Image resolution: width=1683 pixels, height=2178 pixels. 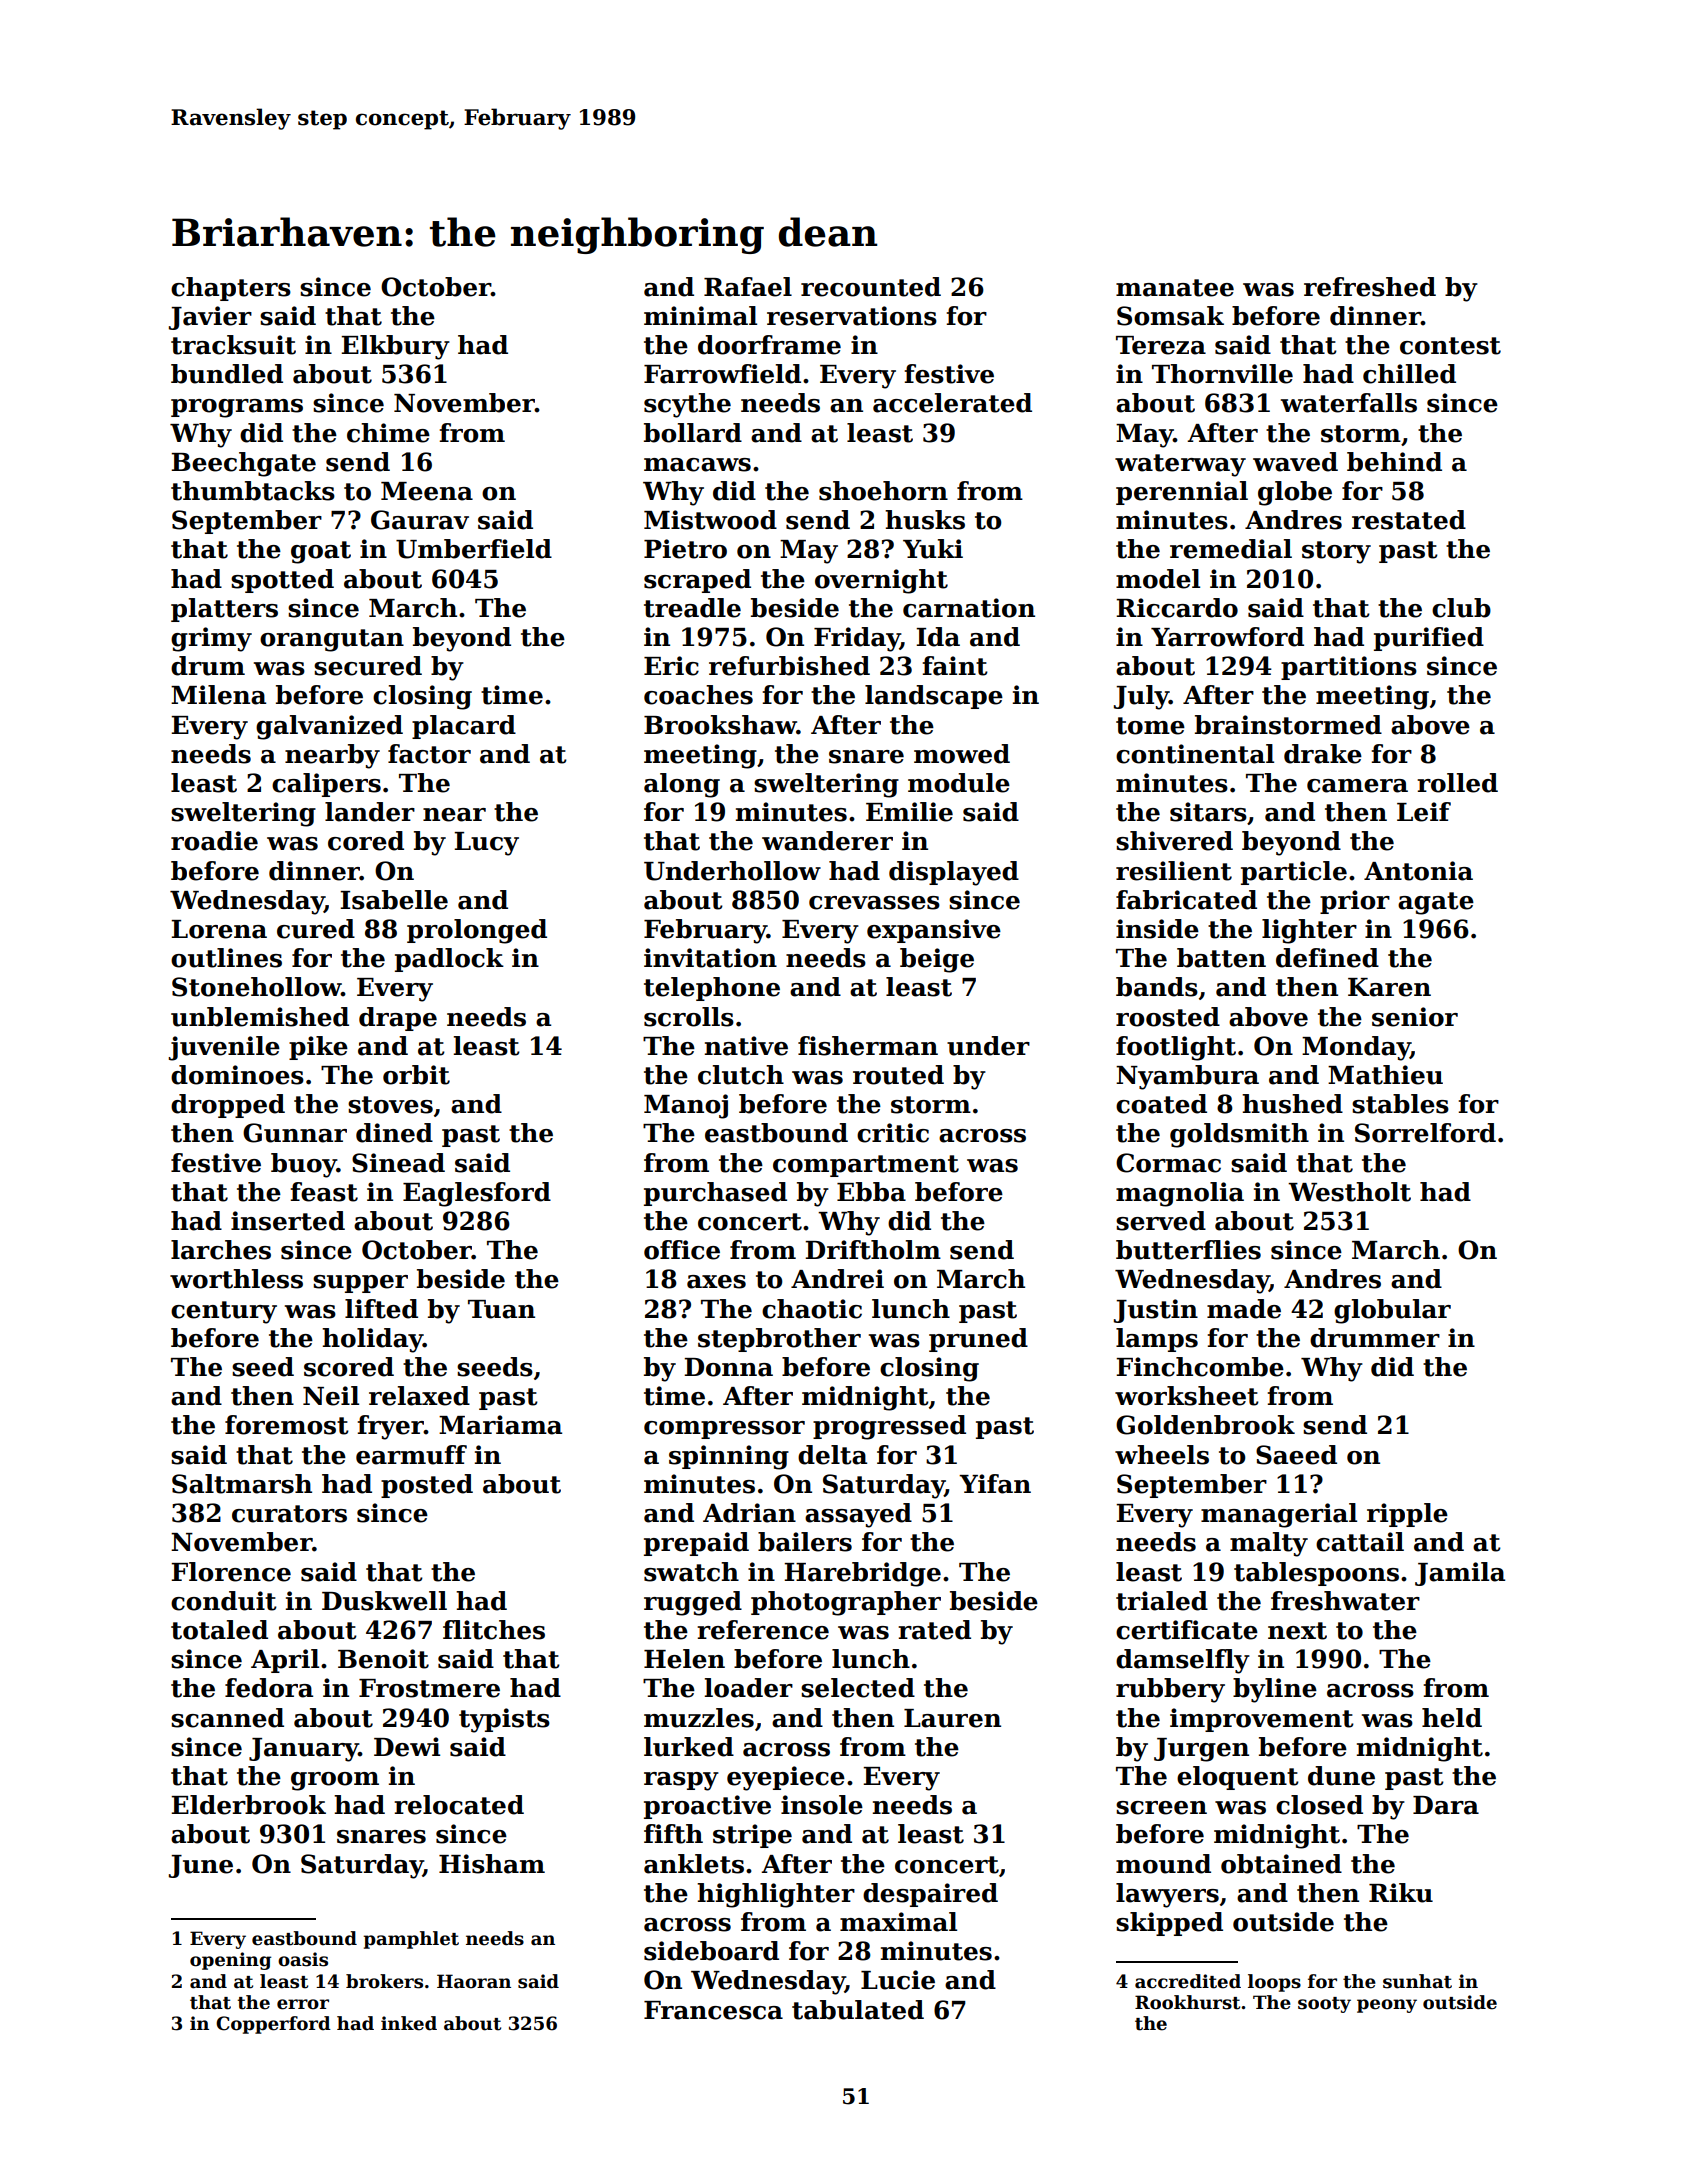 What do you see at coordinates (685, 549) in the image?
I see `Pietro` at bounding box center [685, 549].
